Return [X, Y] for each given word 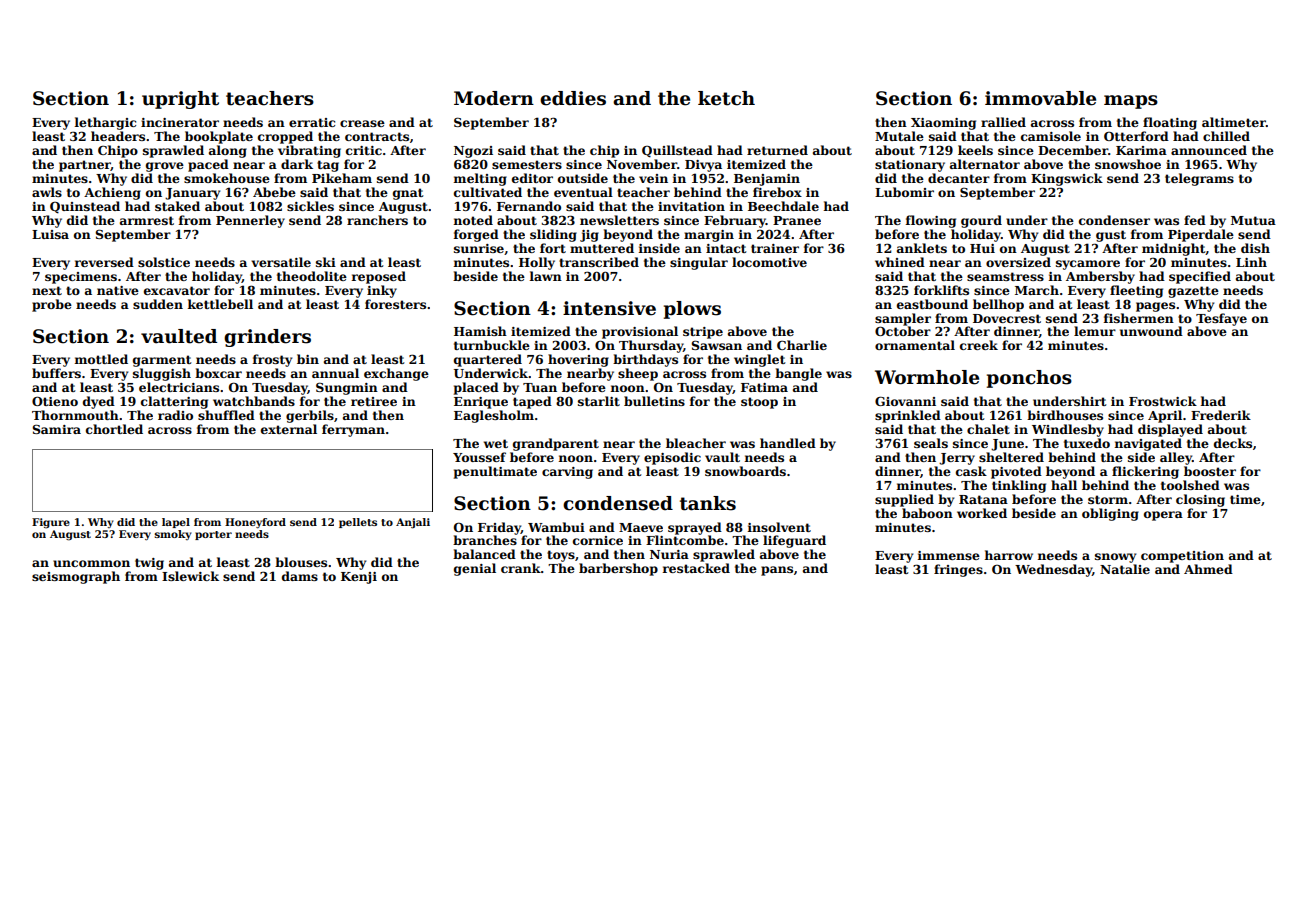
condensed [618, 503]
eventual [583, 192]
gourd [981, 221]
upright [180, 100]
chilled [1226, 136]
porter [213, 535]
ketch [726, 98]
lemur [1095, 331]
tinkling [1019, 486]
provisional [640, 332]
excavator [177, 290]
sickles [310, 206]
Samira [56, 429]
